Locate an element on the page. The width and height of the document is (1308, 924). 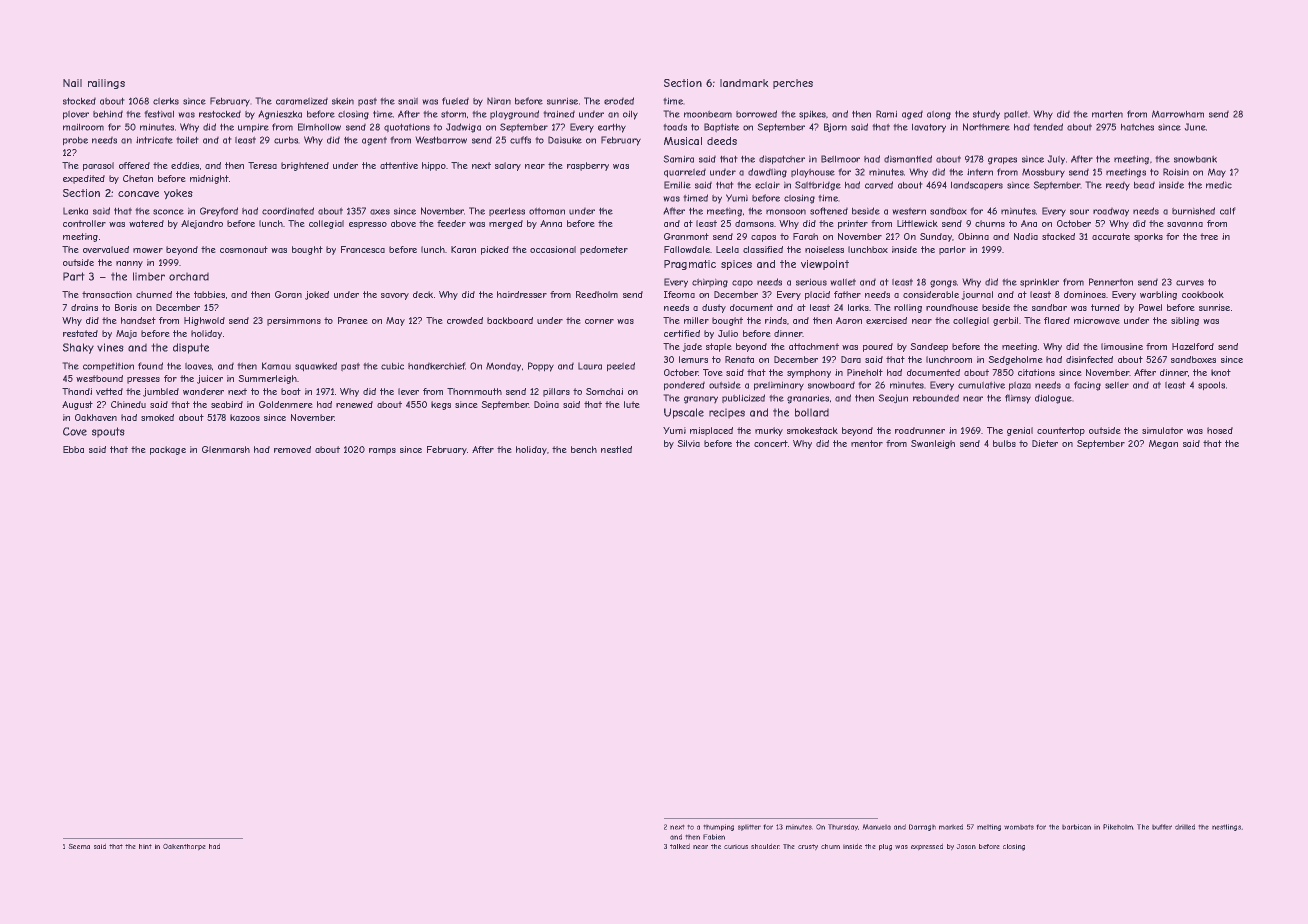
June is located at coordinates (1195, 127).
